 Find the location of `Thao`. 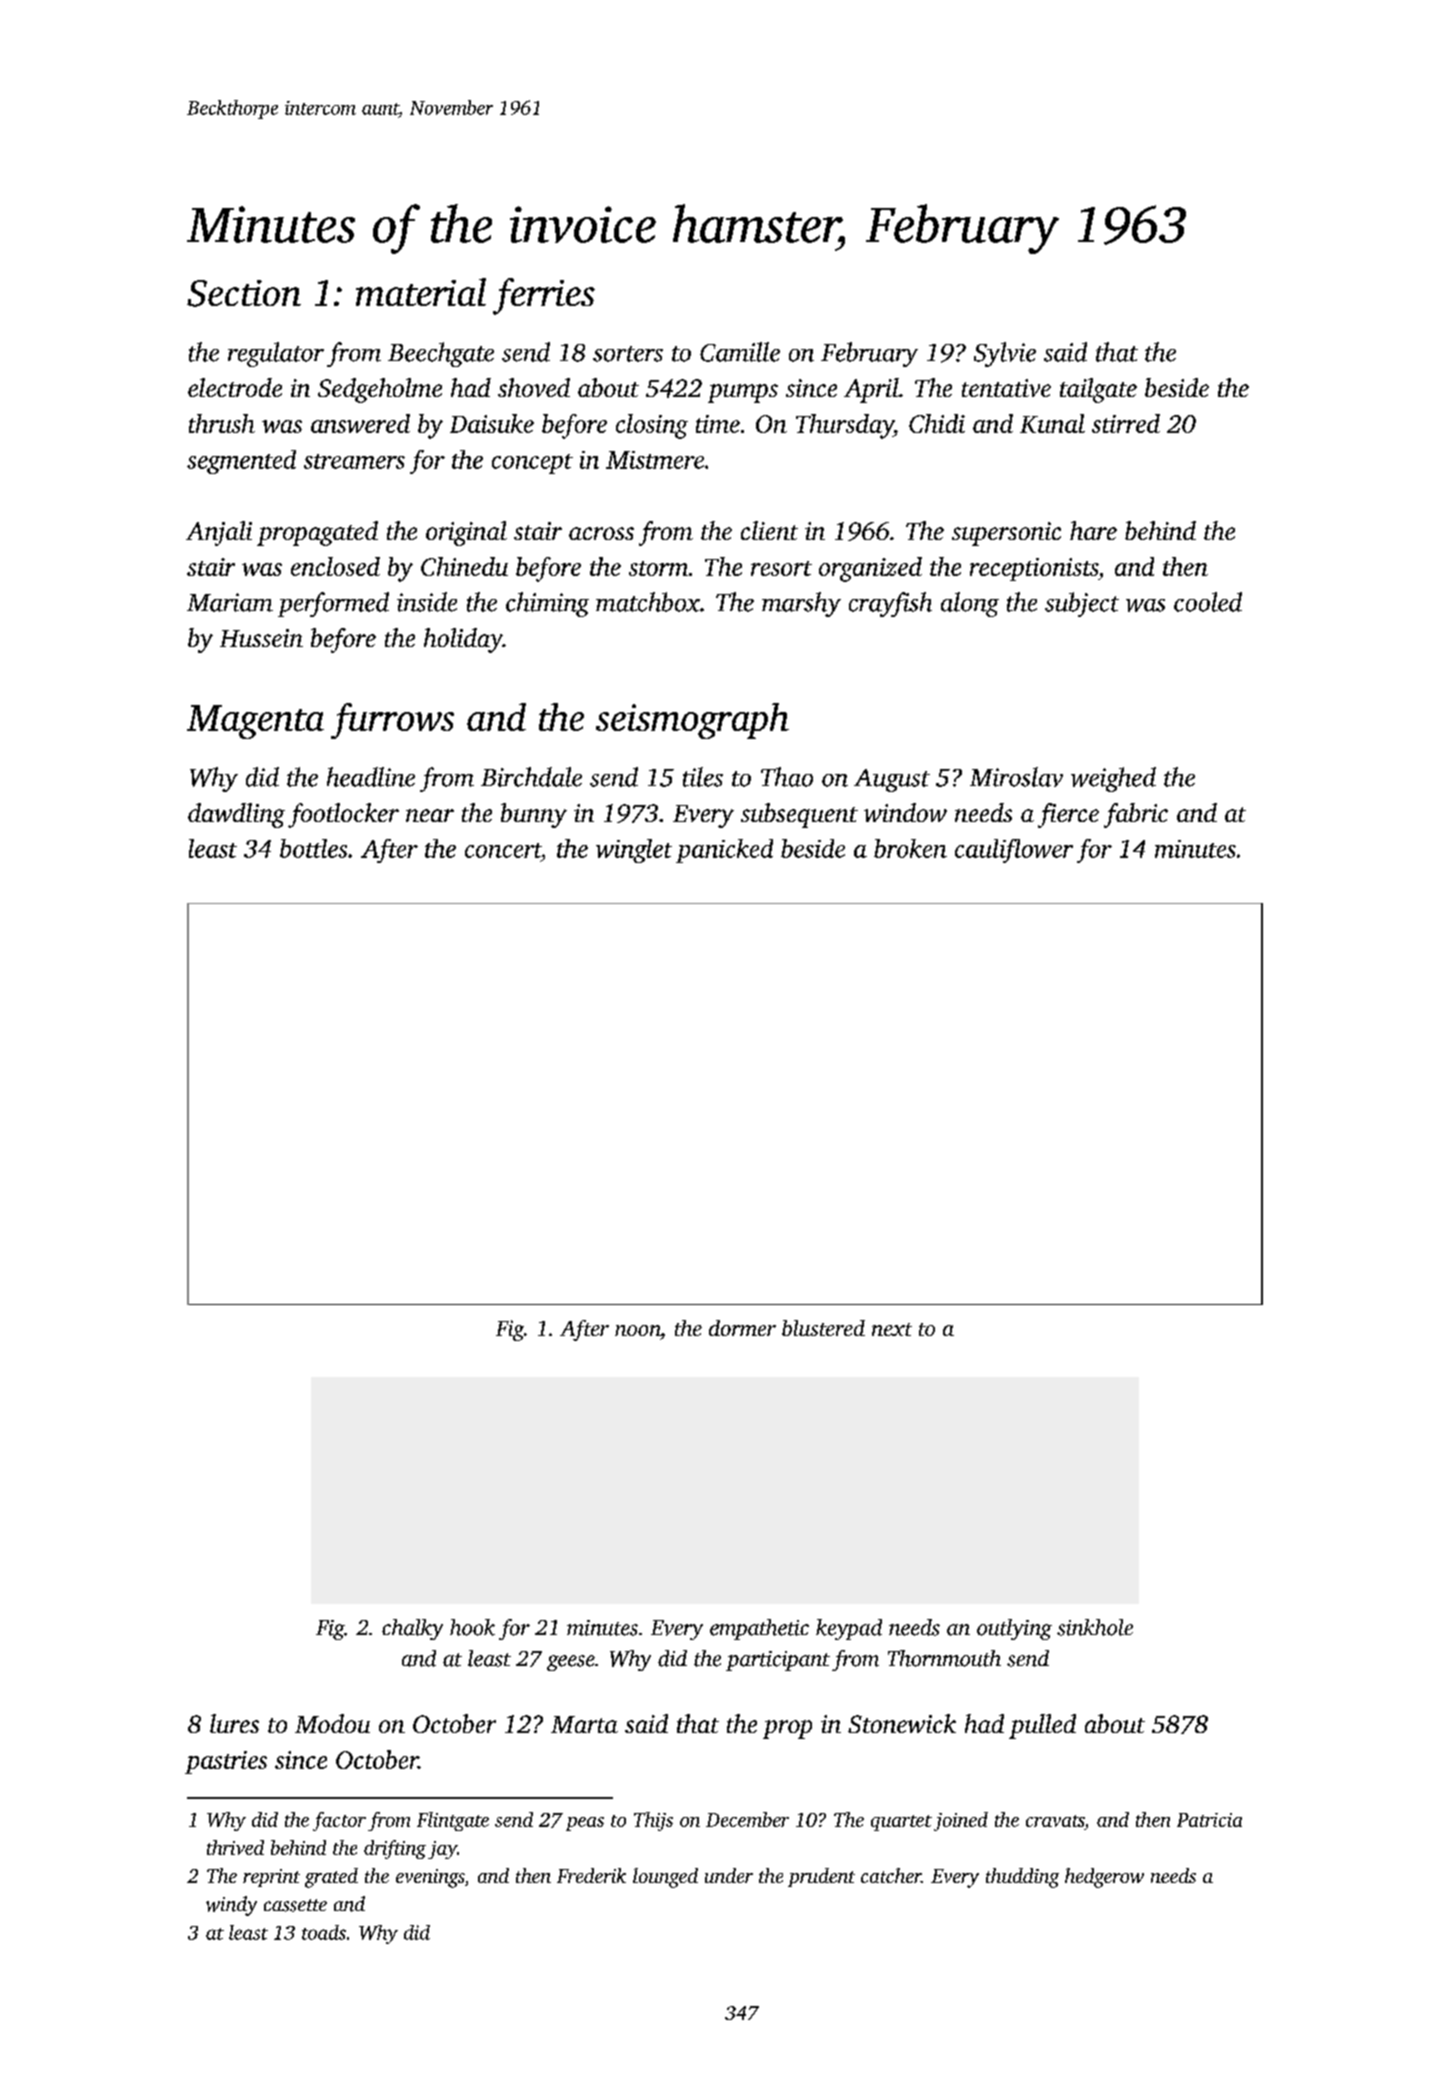

Thao is located at coordinates (787, 777).
